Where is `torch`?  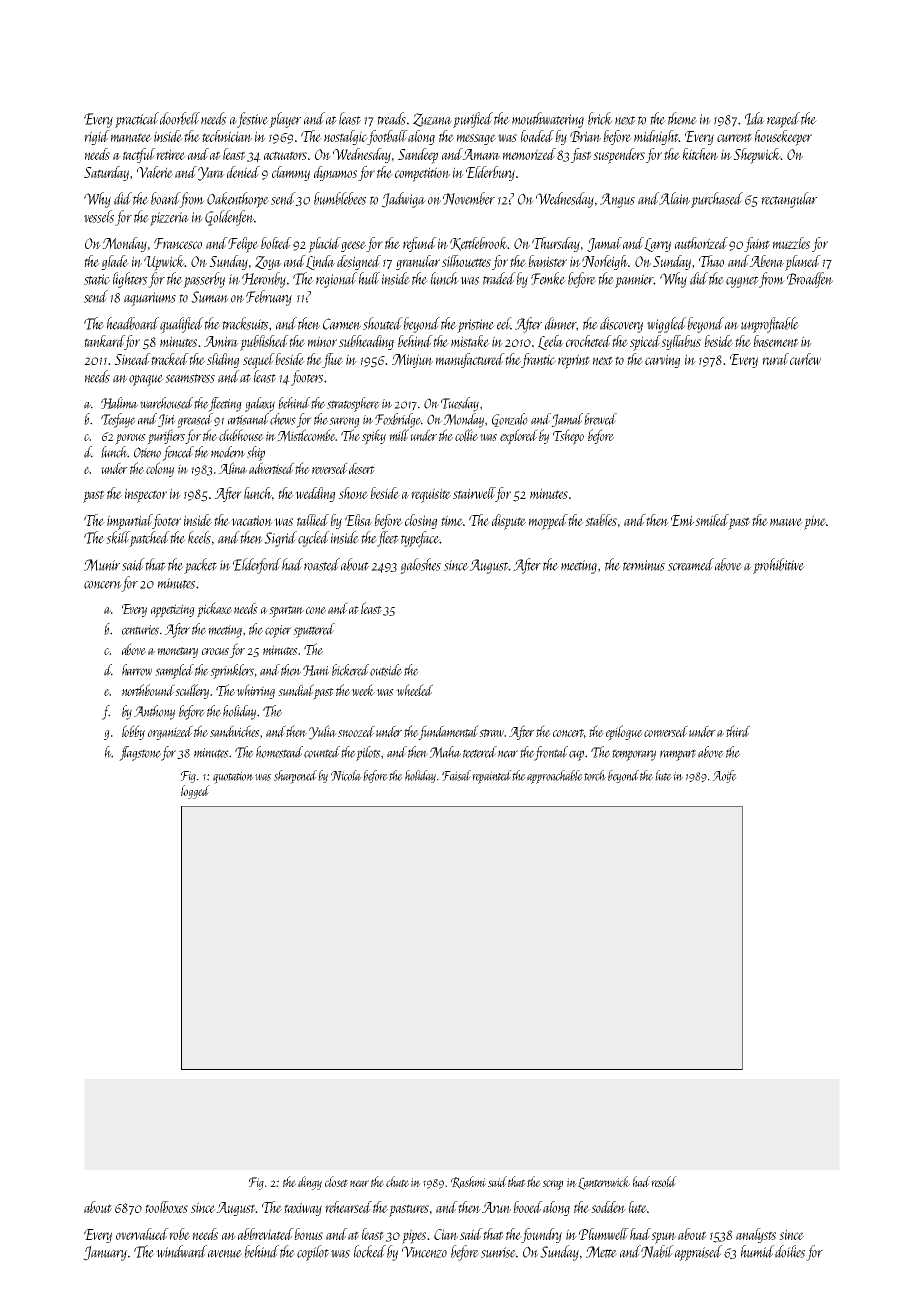
torch is located at coordinates (595, 775).
